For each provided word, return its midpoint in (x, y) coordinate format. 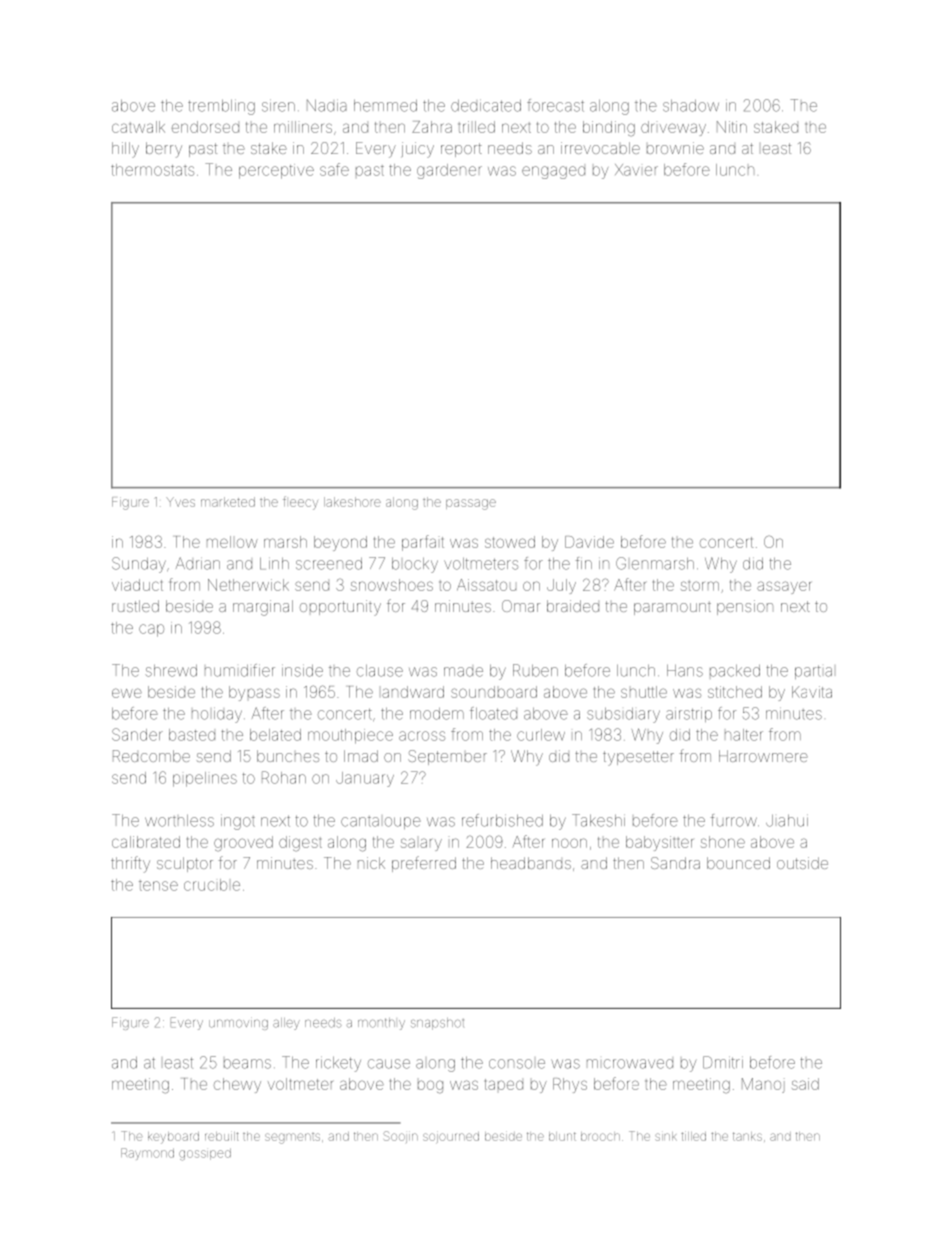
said (805, 1084)
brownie (675, 148)
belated (275, 735)
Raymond (147, 1153)
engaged (553, 172)
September (447, 757)
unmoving (238, 1025)
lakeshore (352, 502)
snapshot (437, 1024)
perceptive (276, 171)
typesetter (638, 758)
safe (334, 169)
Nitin (732, 127)
